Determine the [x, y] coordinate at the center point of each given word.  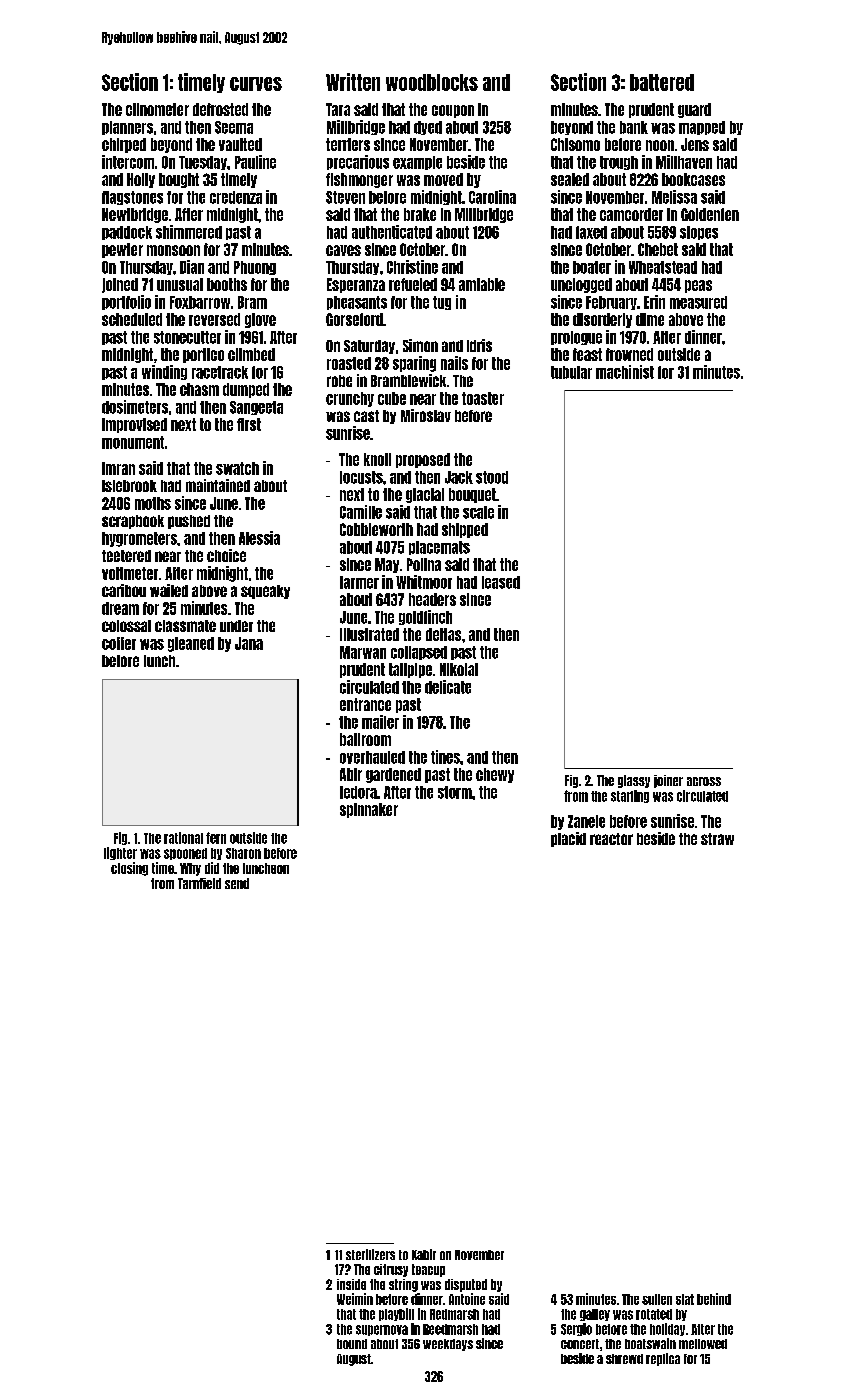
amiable [482, 284]
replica [663, 1359]
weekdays [448, 1345]
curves [256, 84]
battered [662, 82]
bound [352, 1344]
